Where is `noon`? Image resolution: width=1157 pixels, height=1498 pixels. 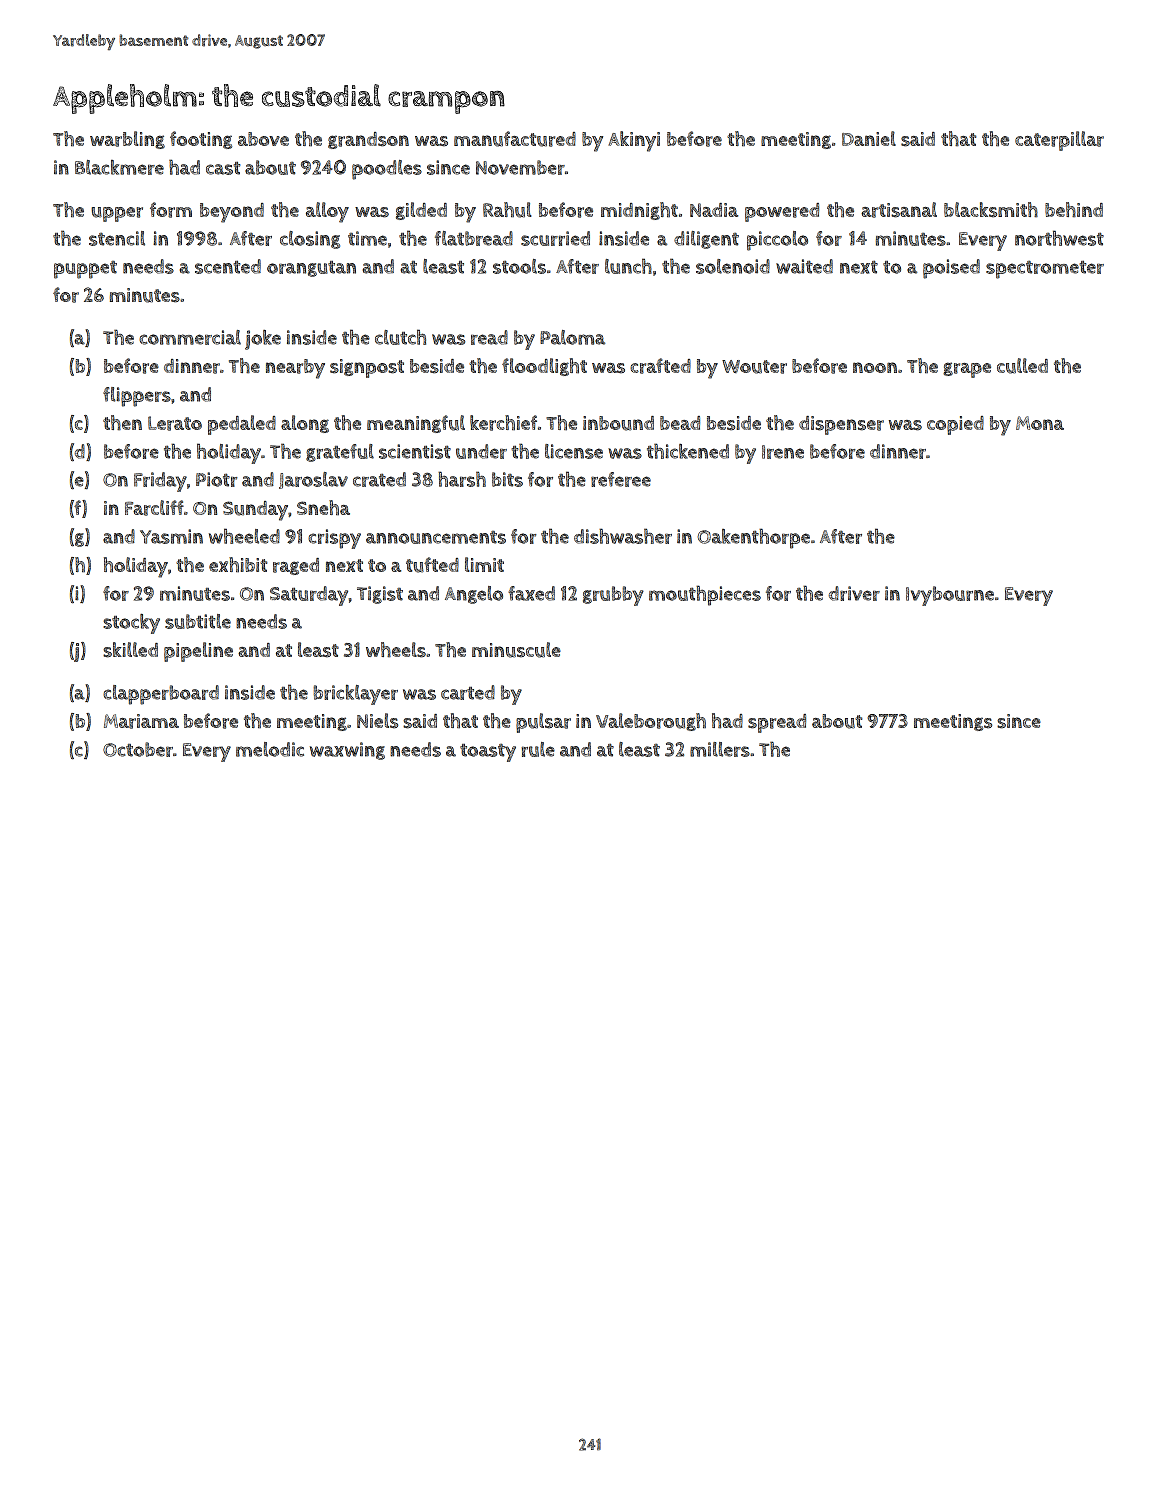
noon is located at coordinates (875, 367).
